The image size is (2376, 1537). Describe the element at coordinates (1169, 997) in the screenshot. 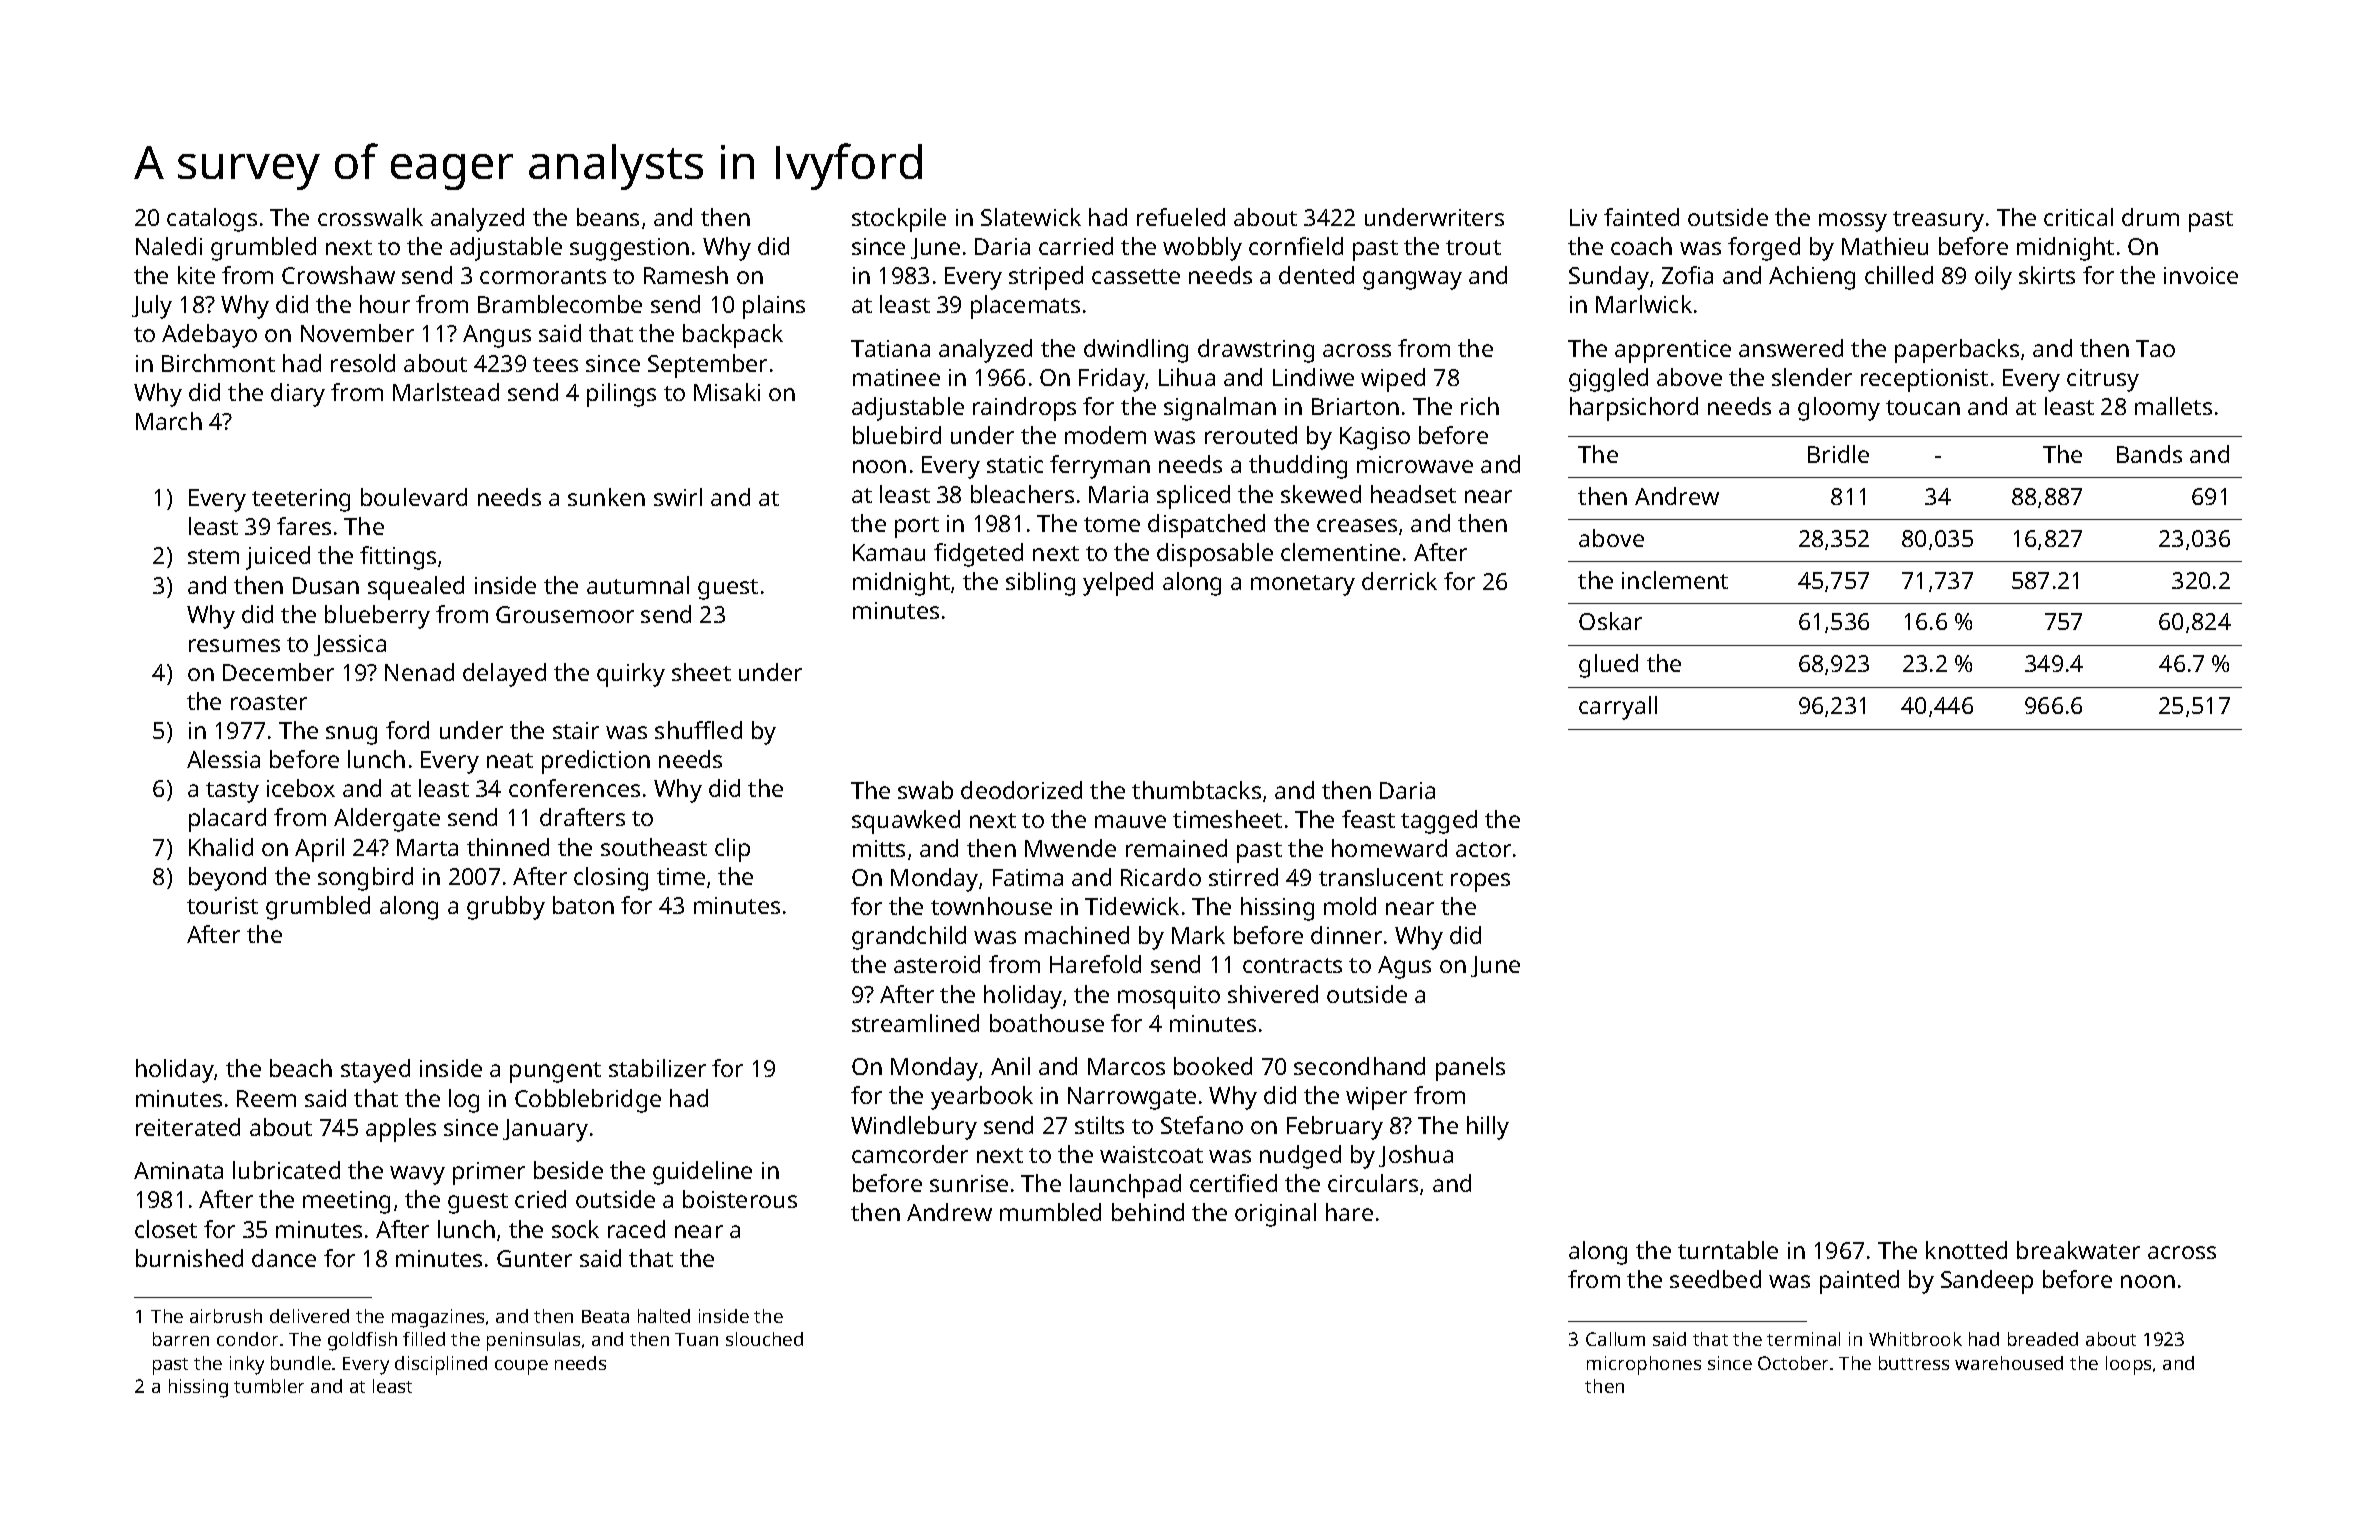

I see `mosquito` at that location.
